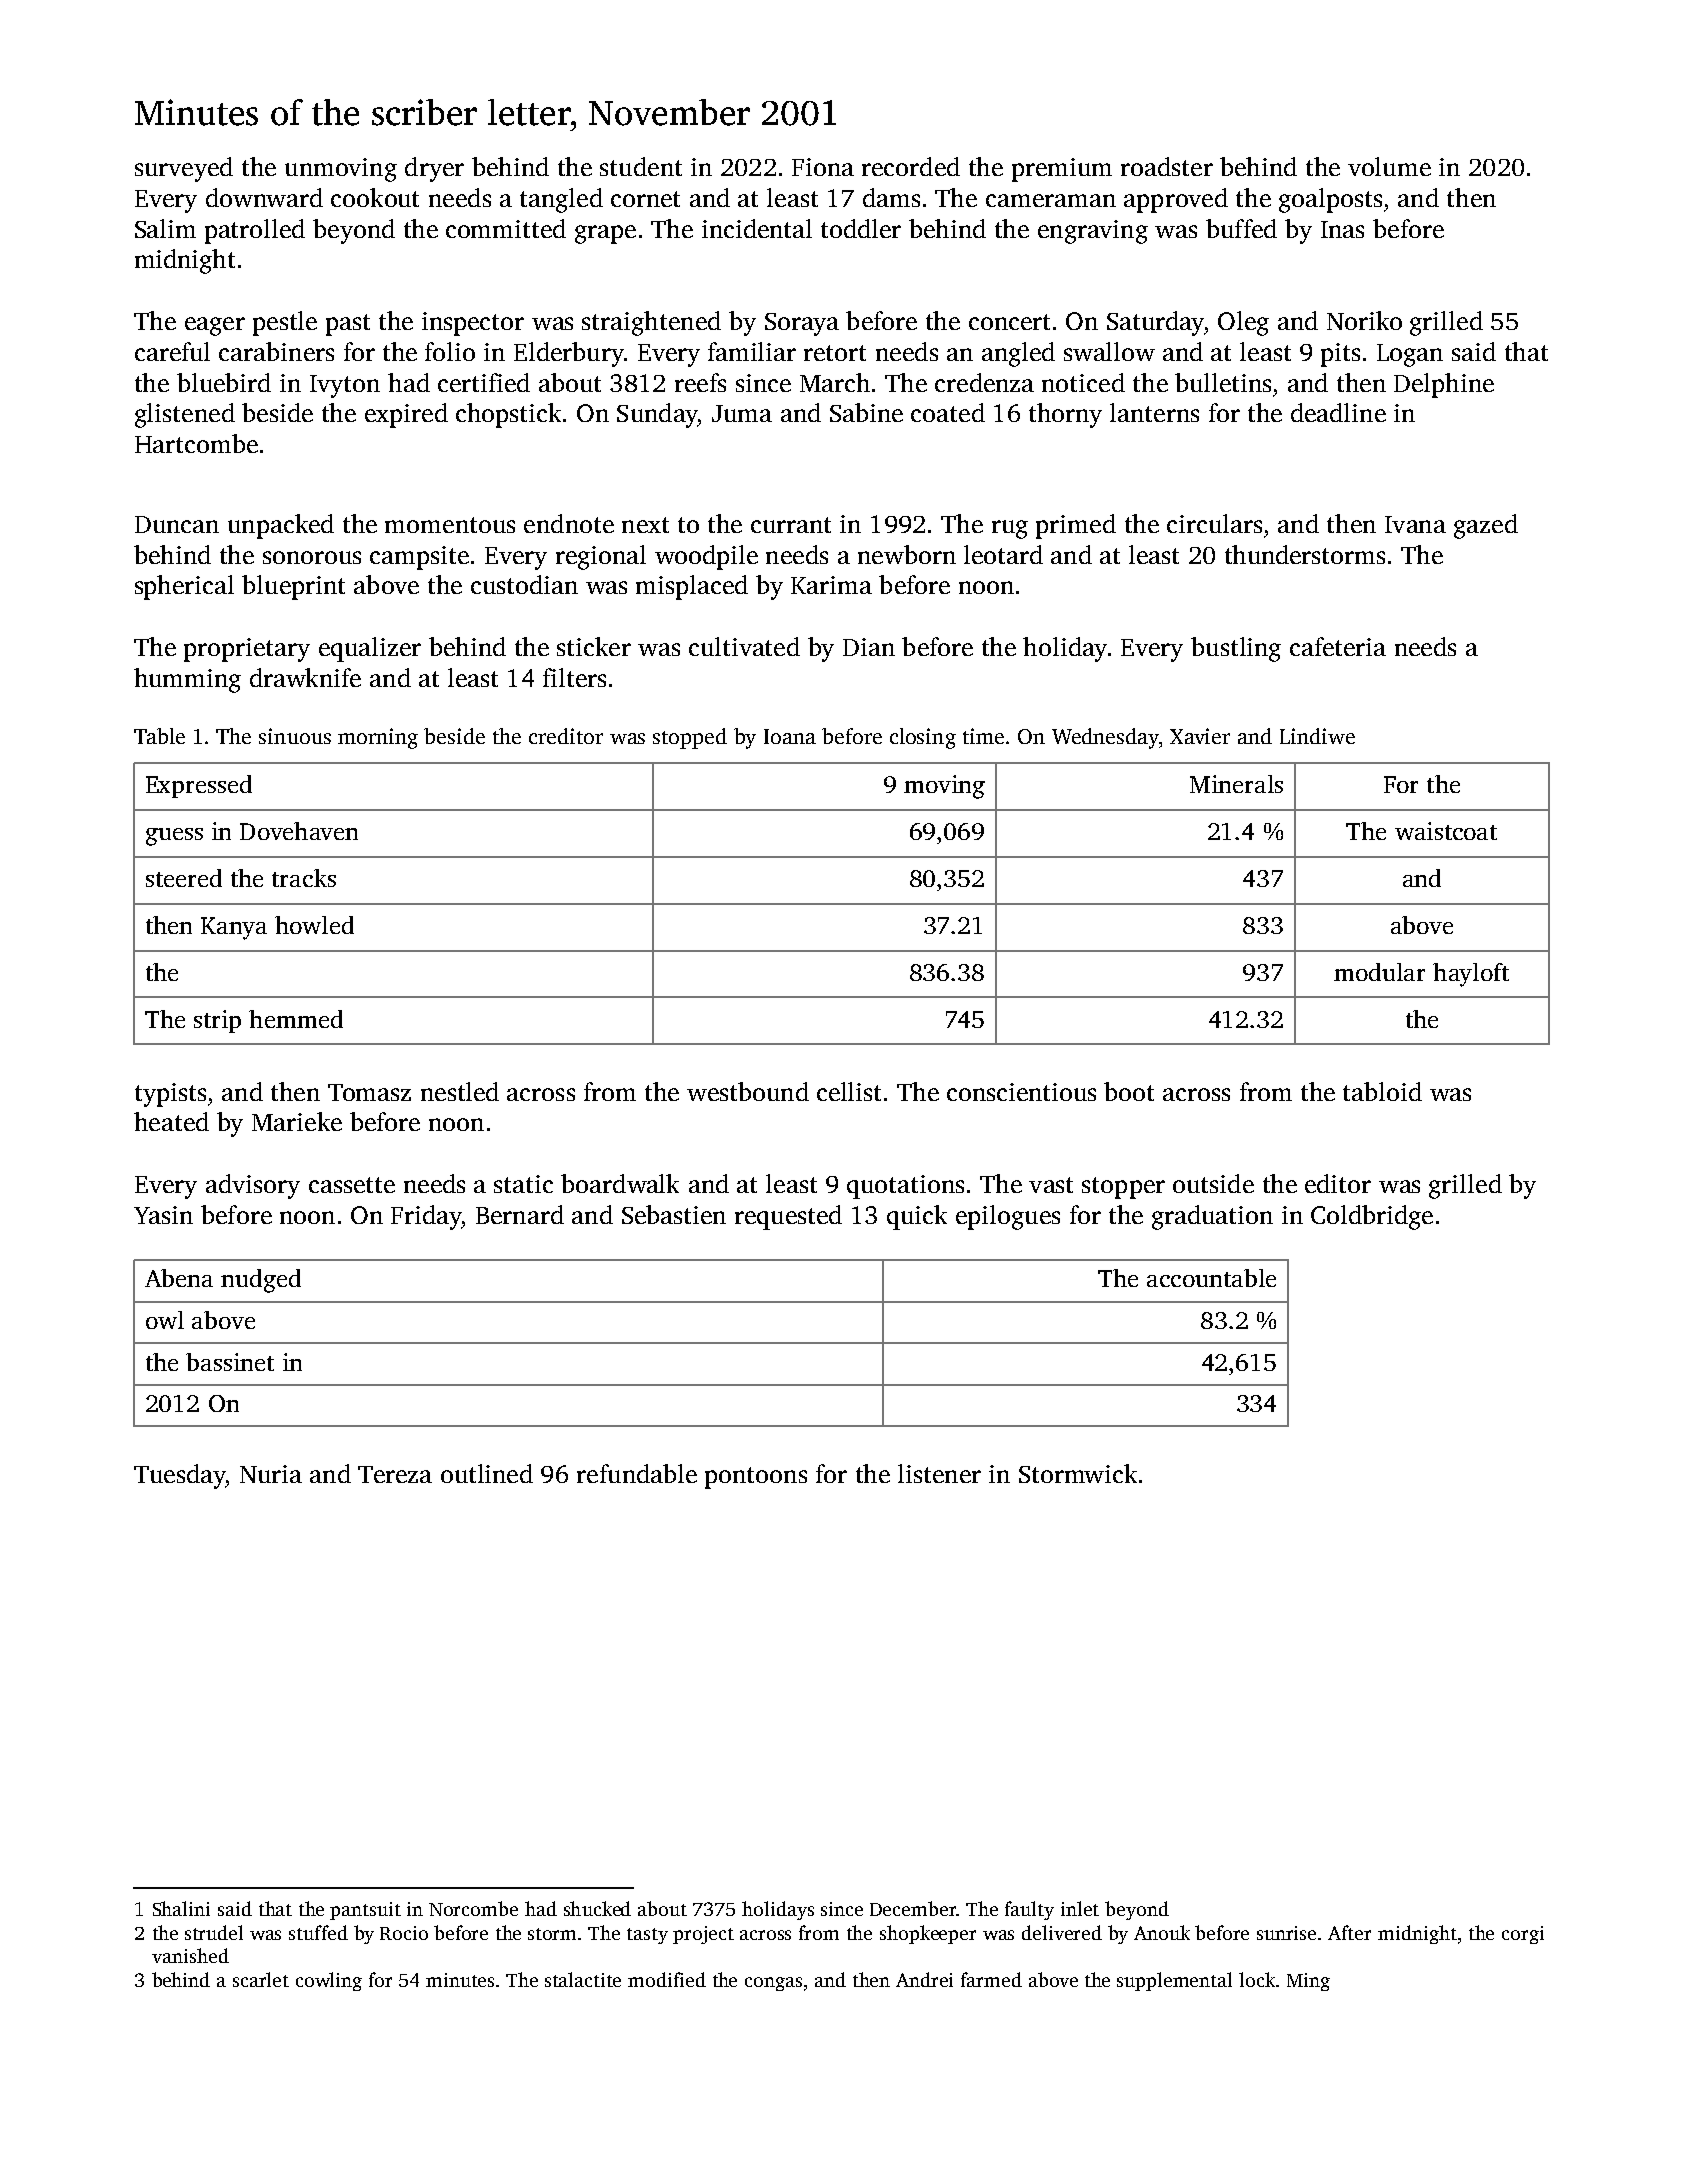 The height and width of the image is (2178, 1683). Describe the element at coordinates (434, 169) in the image. I see `dryer` at that location.
